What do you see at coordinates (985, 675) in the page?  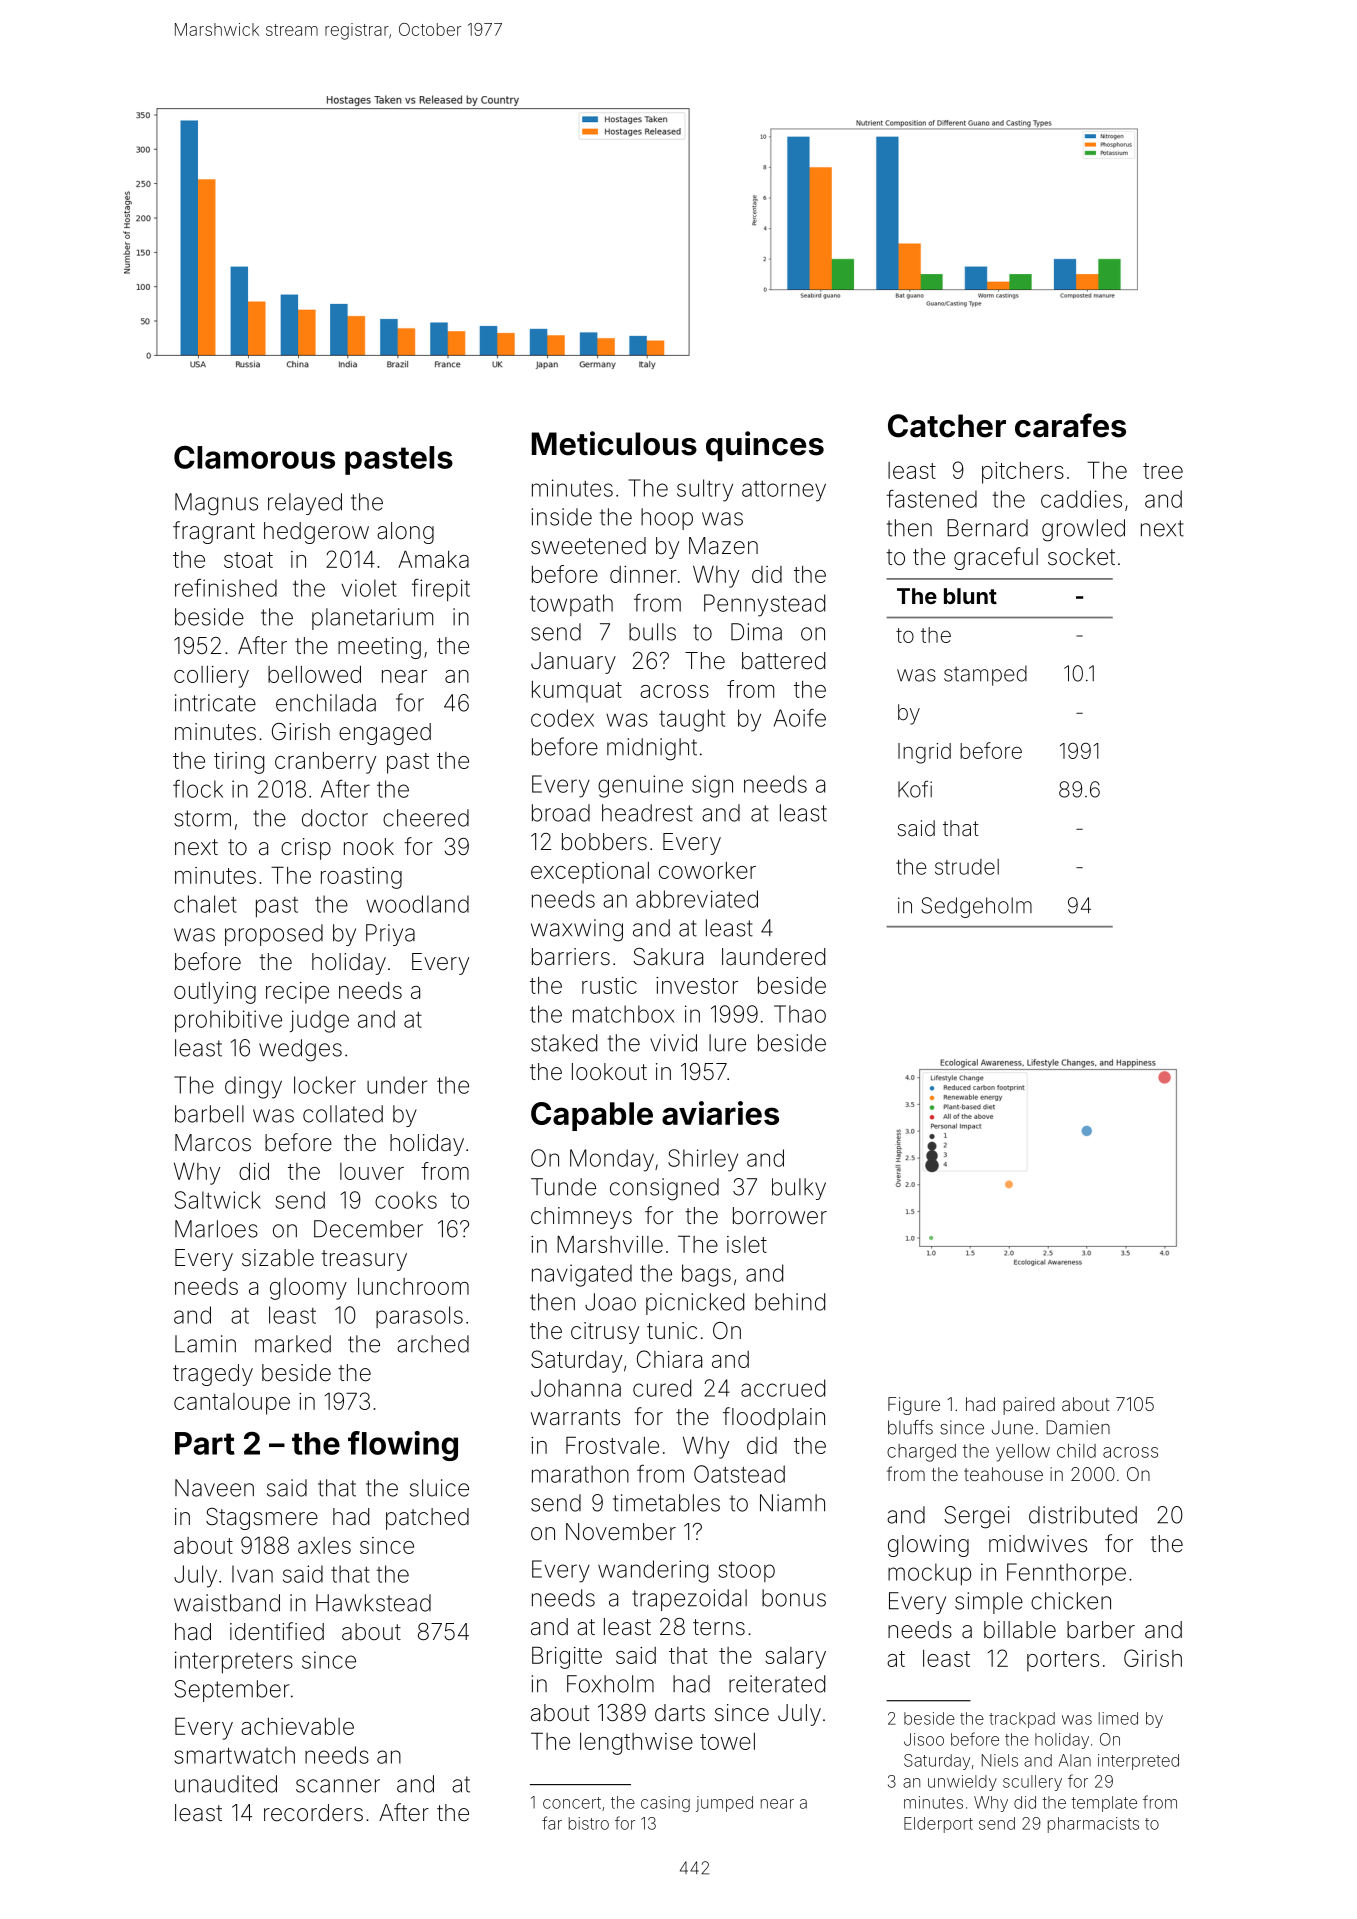 I see `stamped` at bounding box center [985, 675].
